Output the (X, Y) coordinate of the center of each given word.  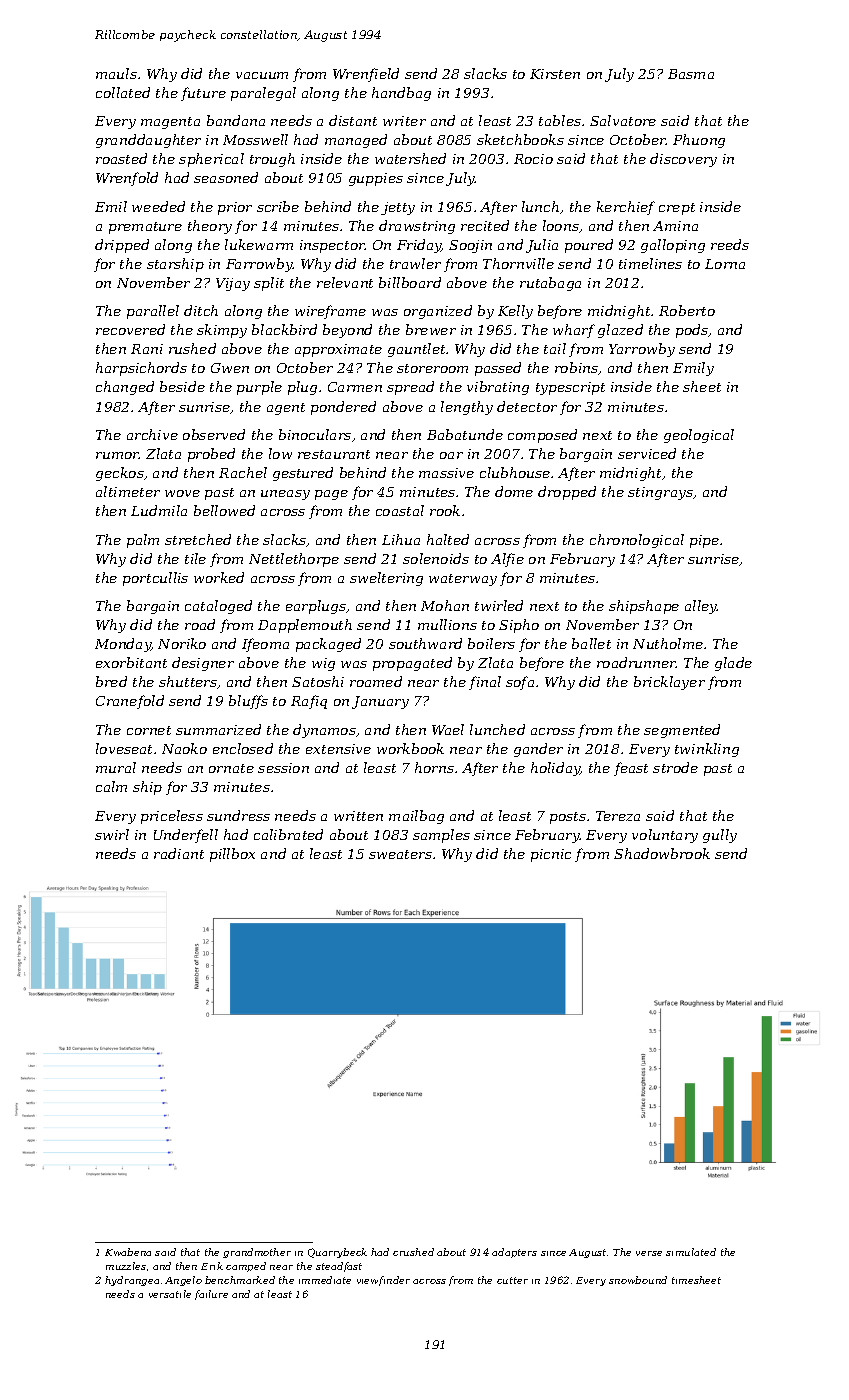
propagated (412, 664)
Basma (691, 74)
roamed (376, 681)
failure (211, 1295)
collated (123, 92)
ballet (591, 643)
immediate (325, 1280)
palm (143, 541)
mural (116, 767)
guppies (376, 179)
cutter (512, 1280)
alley (701, 607)
